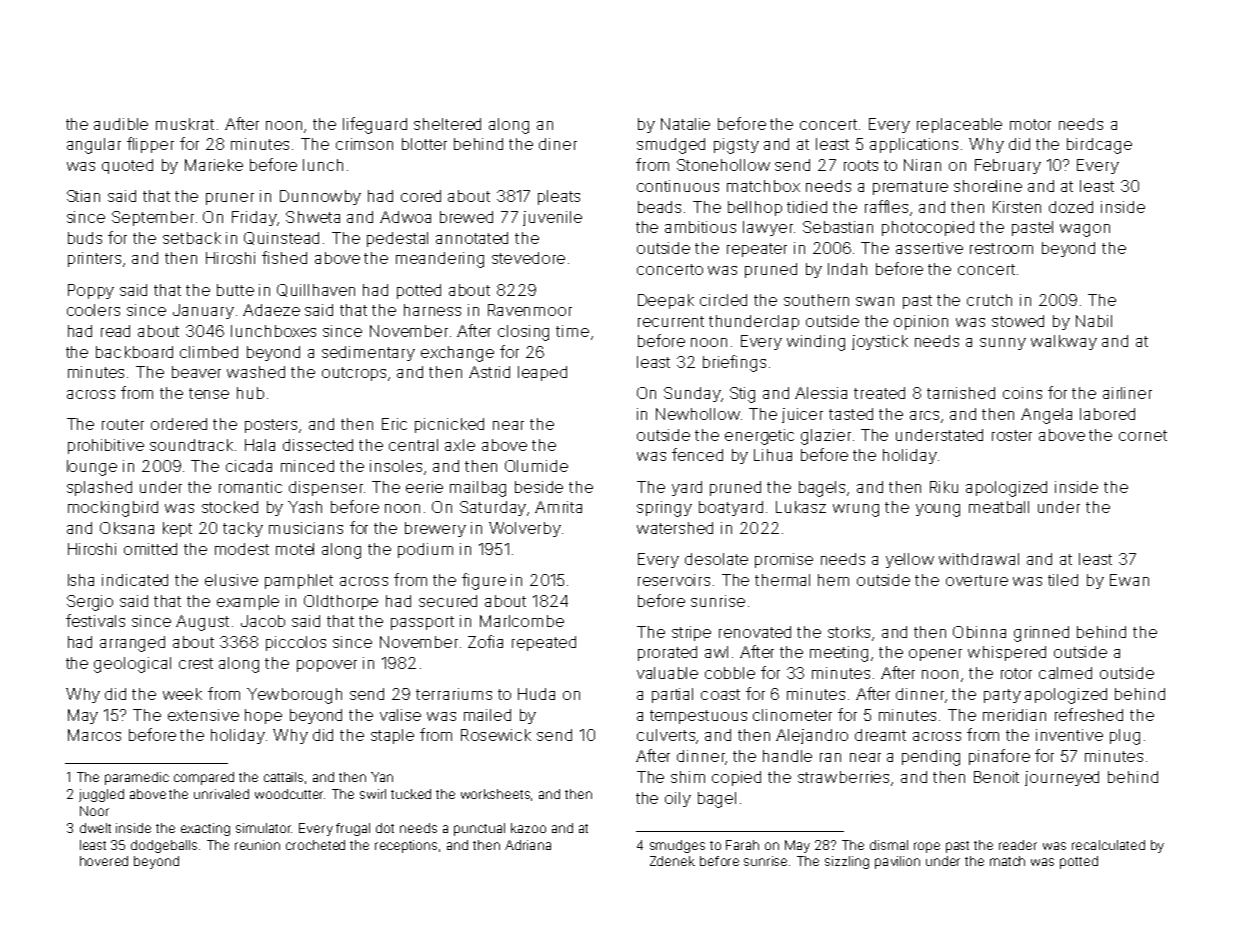 Image resolution: width=1233 pixels, height=952 pixels. What do you see at coordinates (839, 654) in the screenshot?
I see `meeting` at bounding box center [839, 654].
